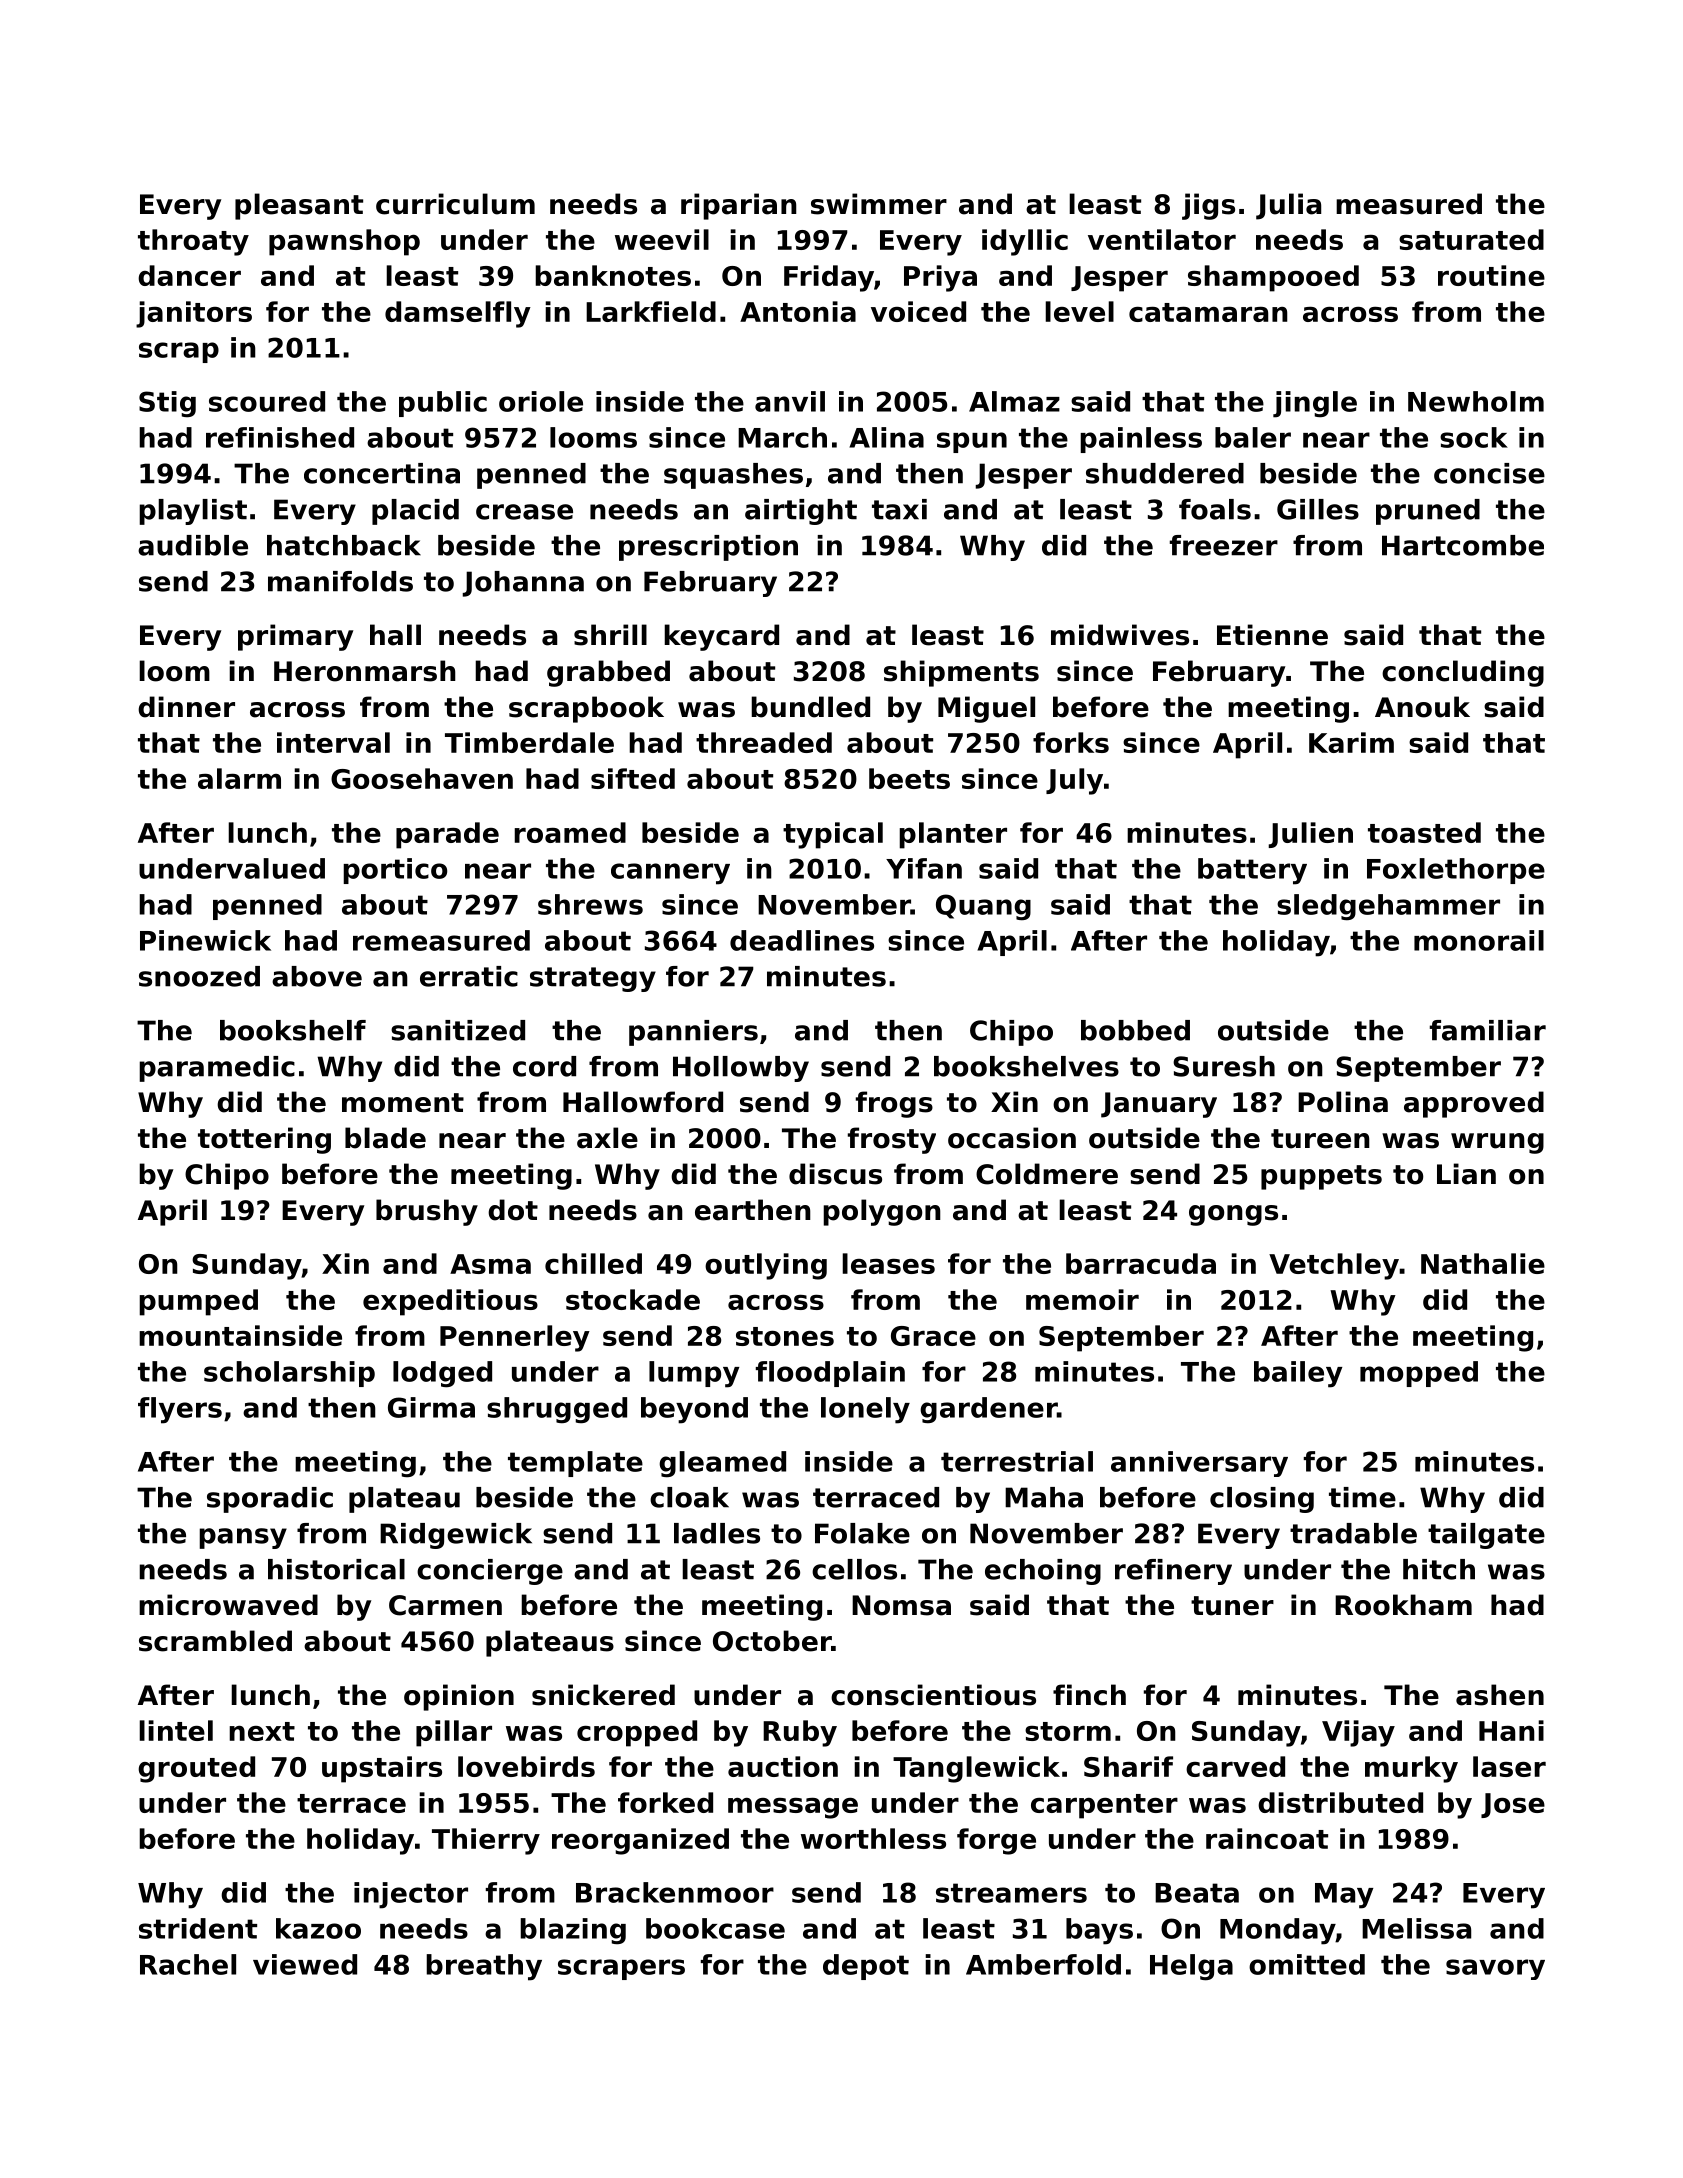  I want to click on jigs, so click(1208, 206).
